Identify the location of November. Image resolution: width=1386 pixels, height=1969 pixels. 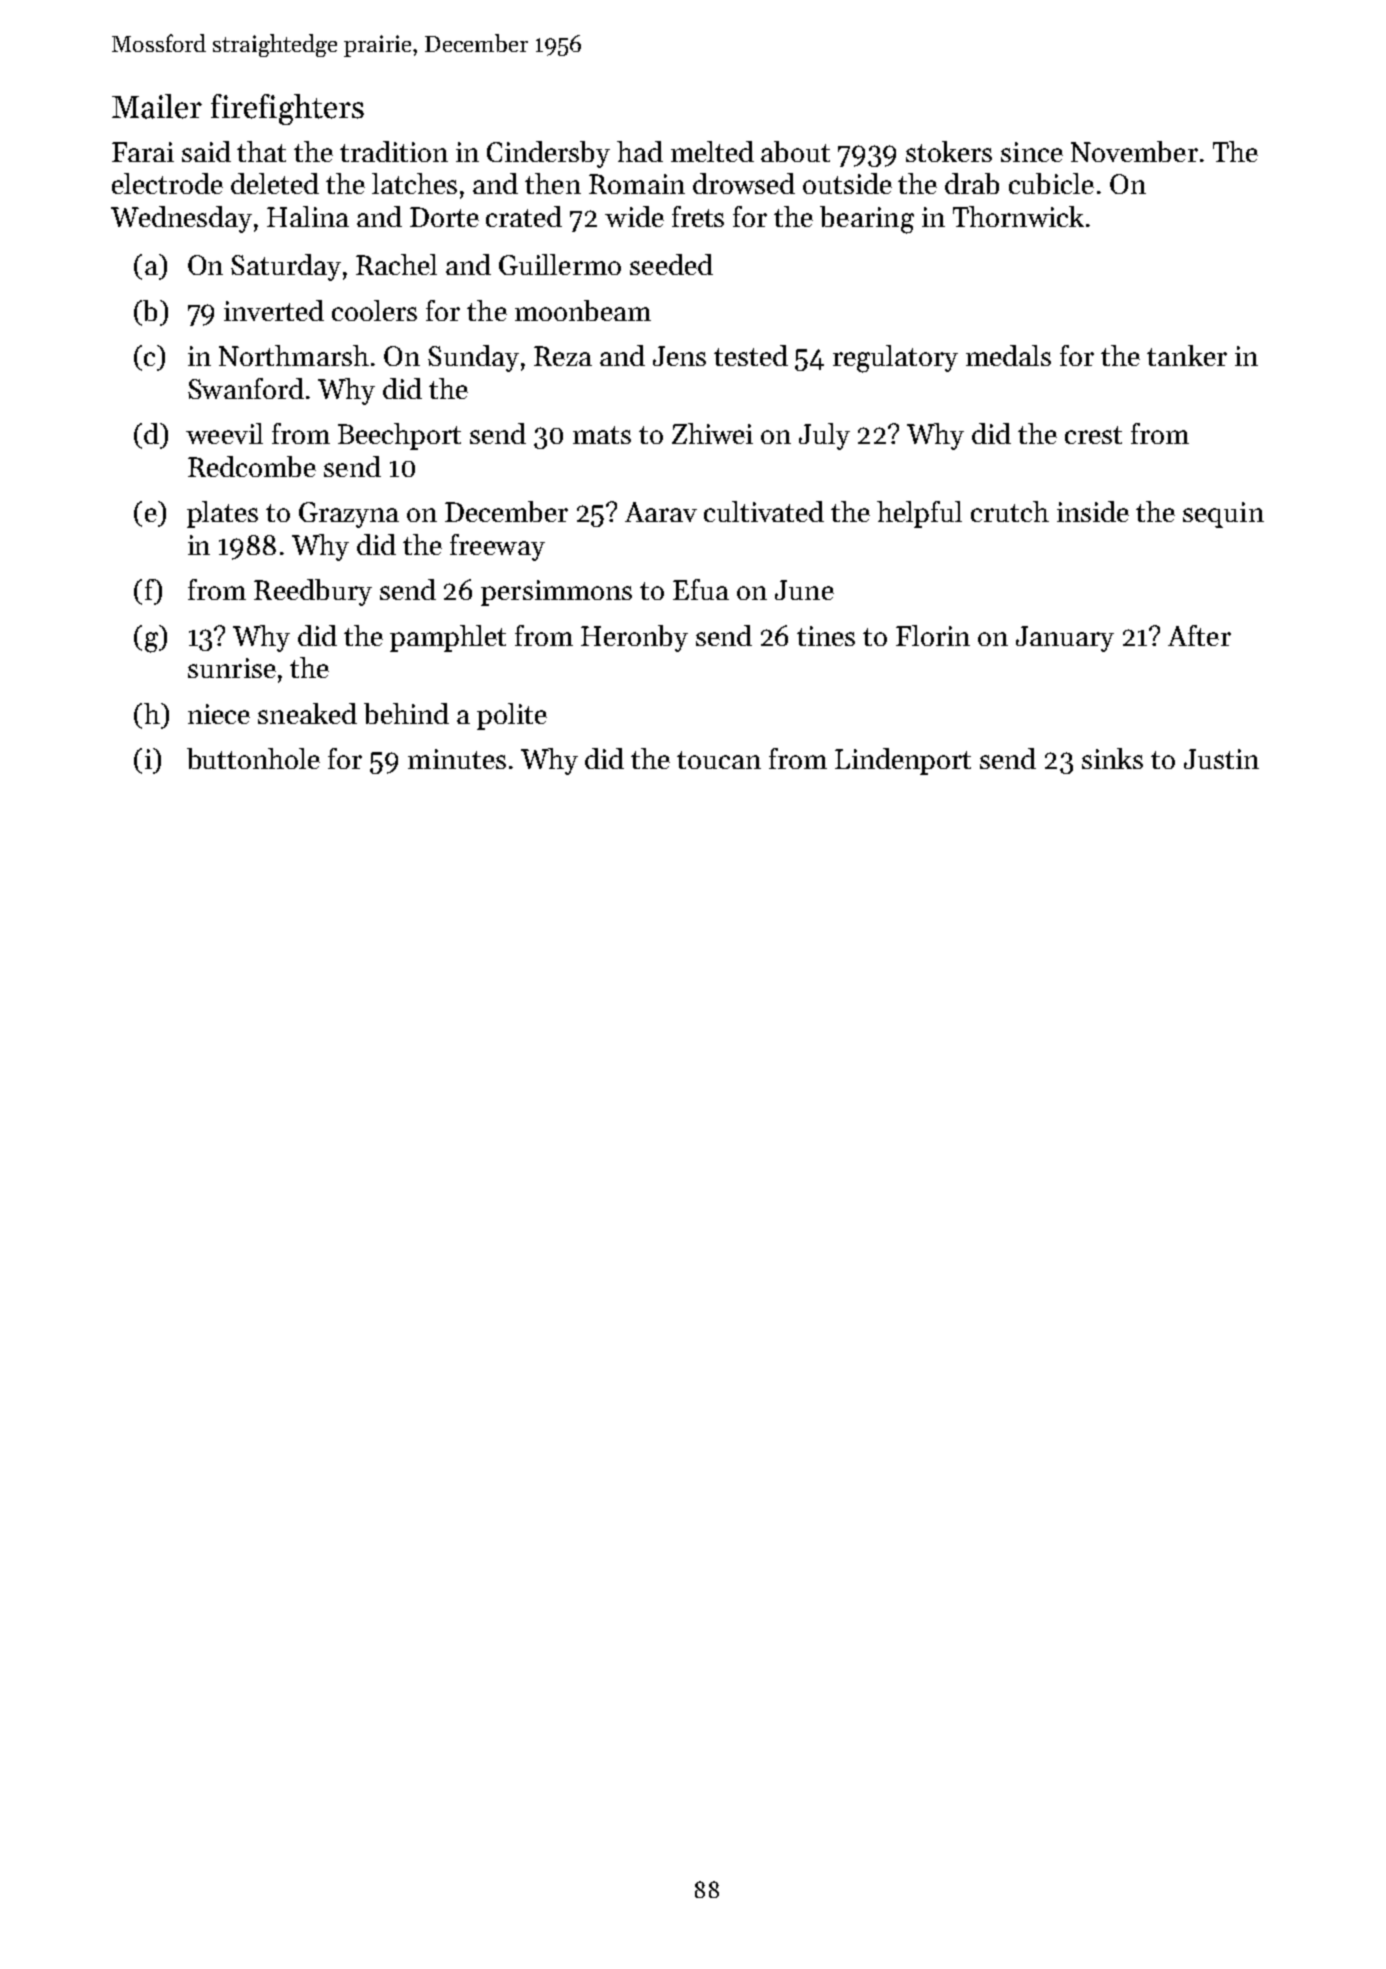
(1134, 151).
